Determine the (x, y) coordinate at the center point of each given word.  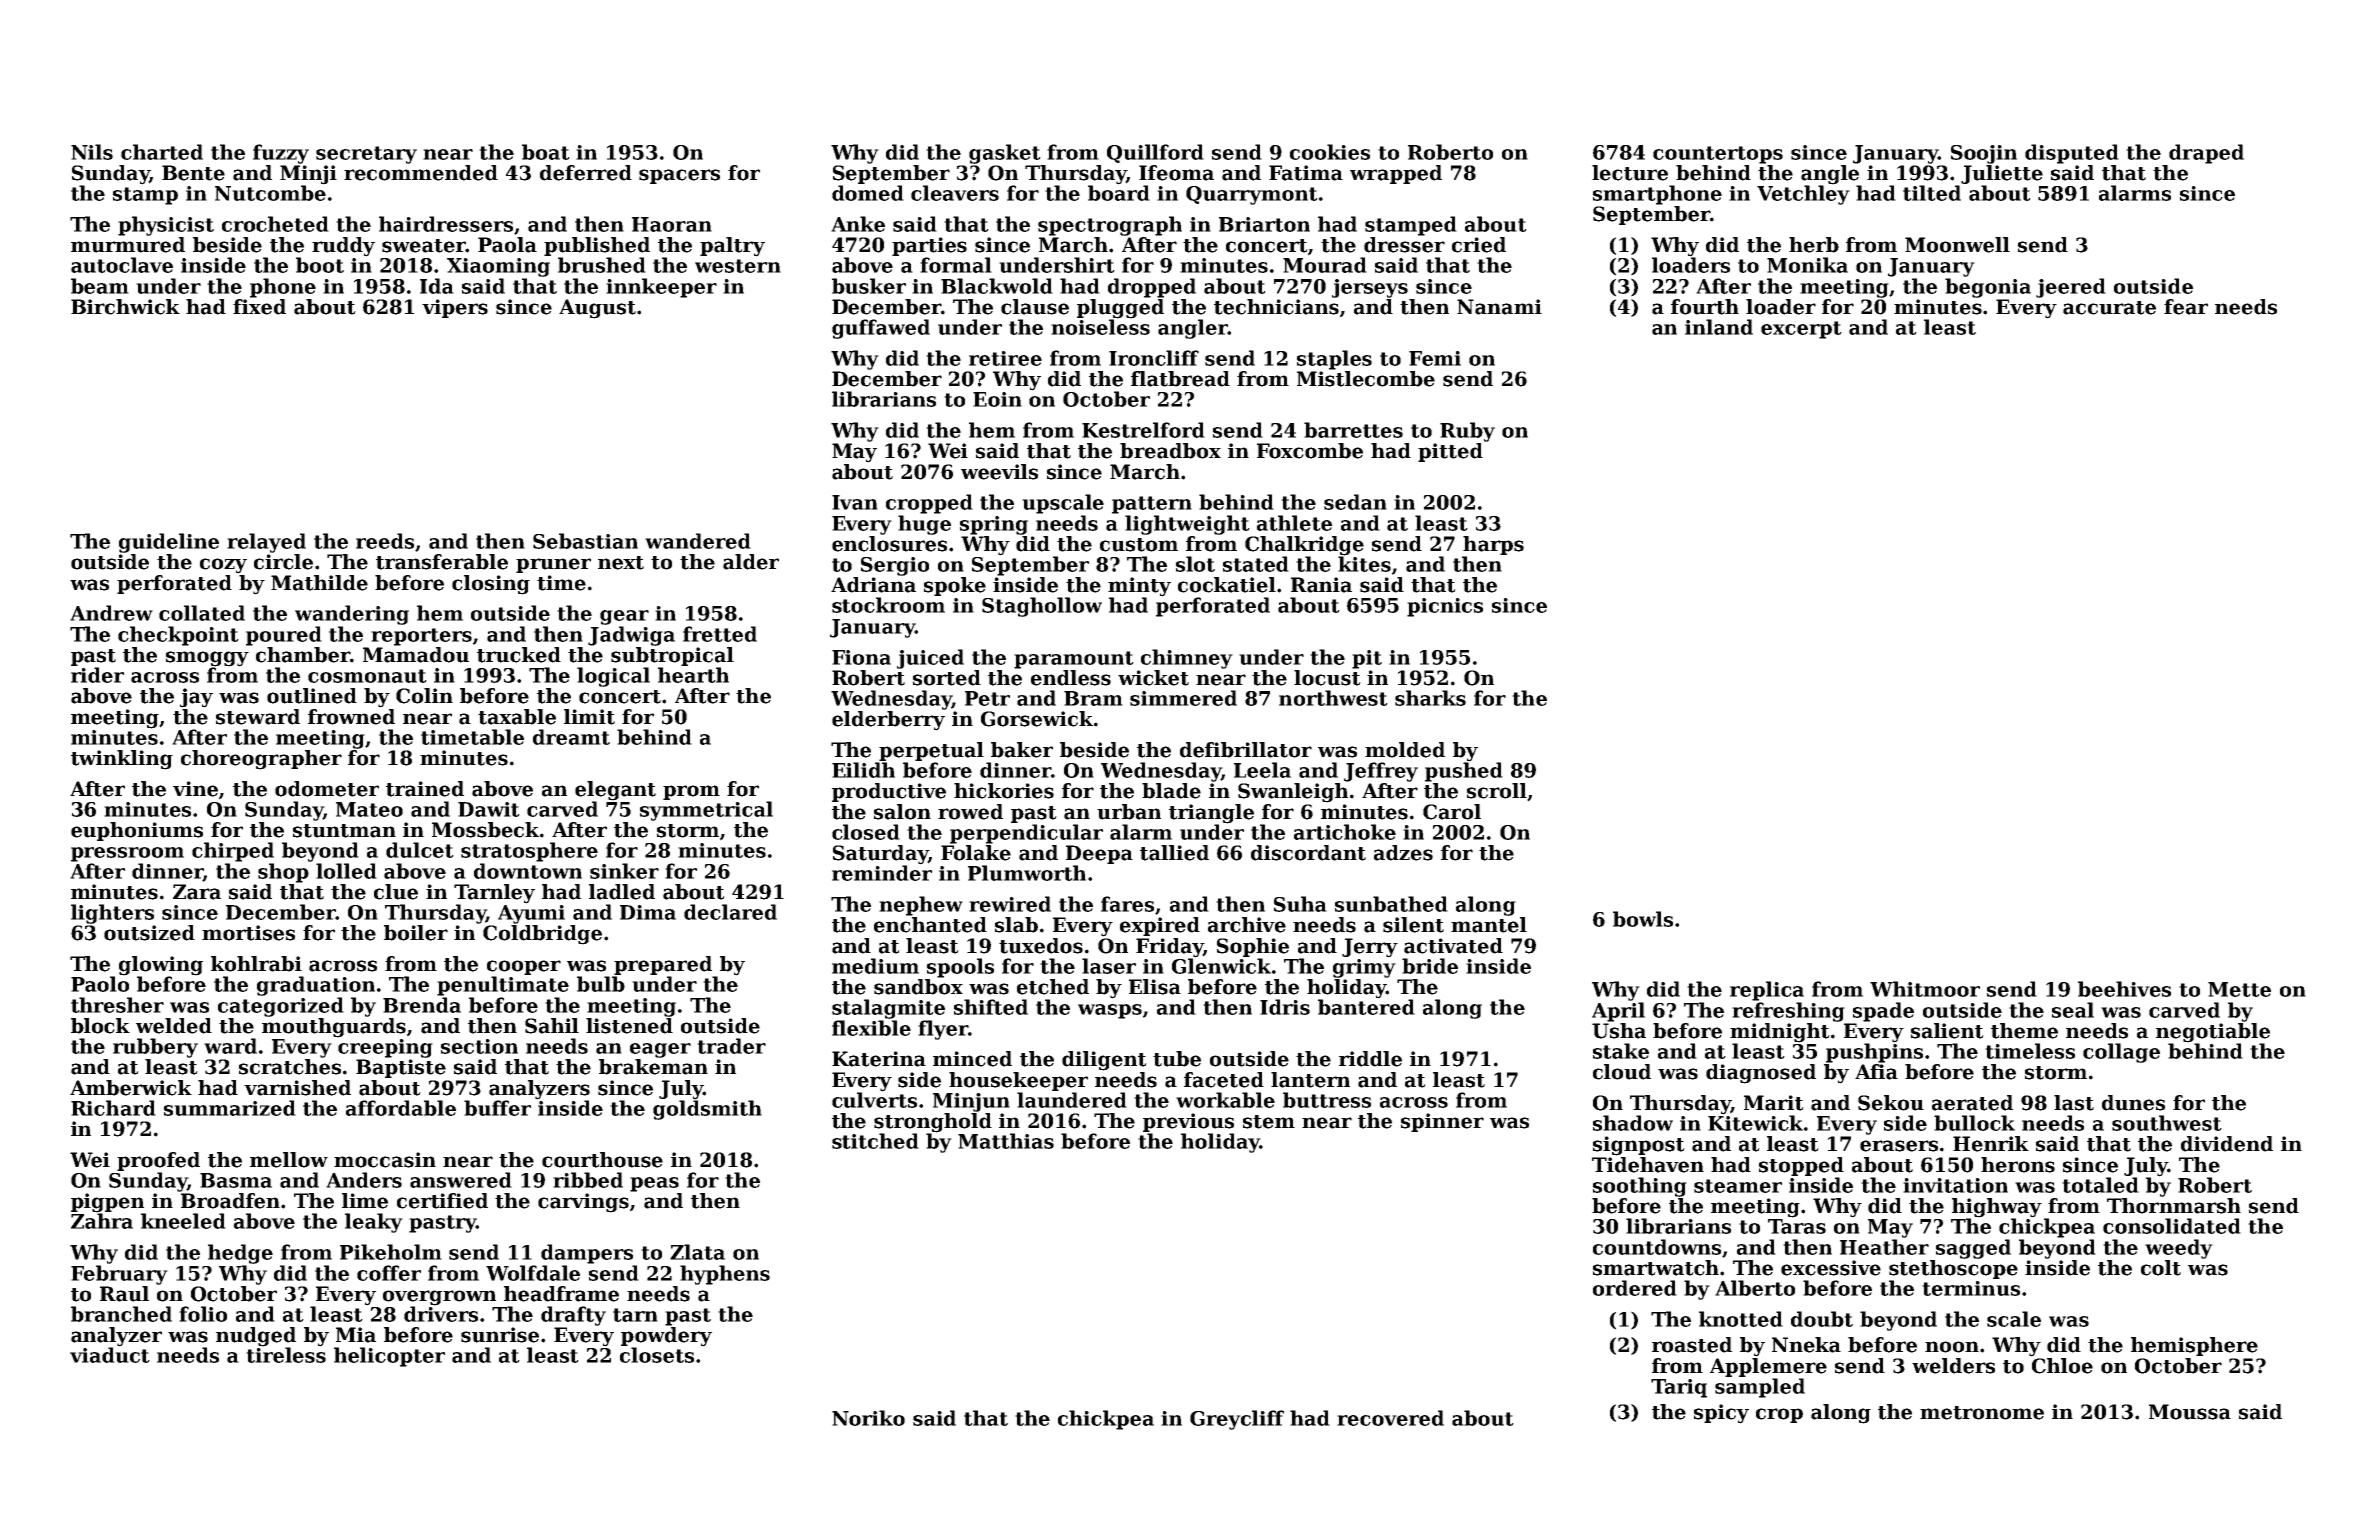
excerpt (1801, 330)
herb (1814, 245)
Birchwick (125, 307)
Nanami (1499, 307)
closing (491, 585)
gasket (1005, 154)
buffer (497, 1108)
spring (994, 525)
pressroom (127, 854)
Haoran (672, 224)
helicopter (389, 1357)
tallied (1174, 853)
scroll (1497, 791)
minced (972, 1059)
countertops (1718, 155)
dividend (2227, 1144)
